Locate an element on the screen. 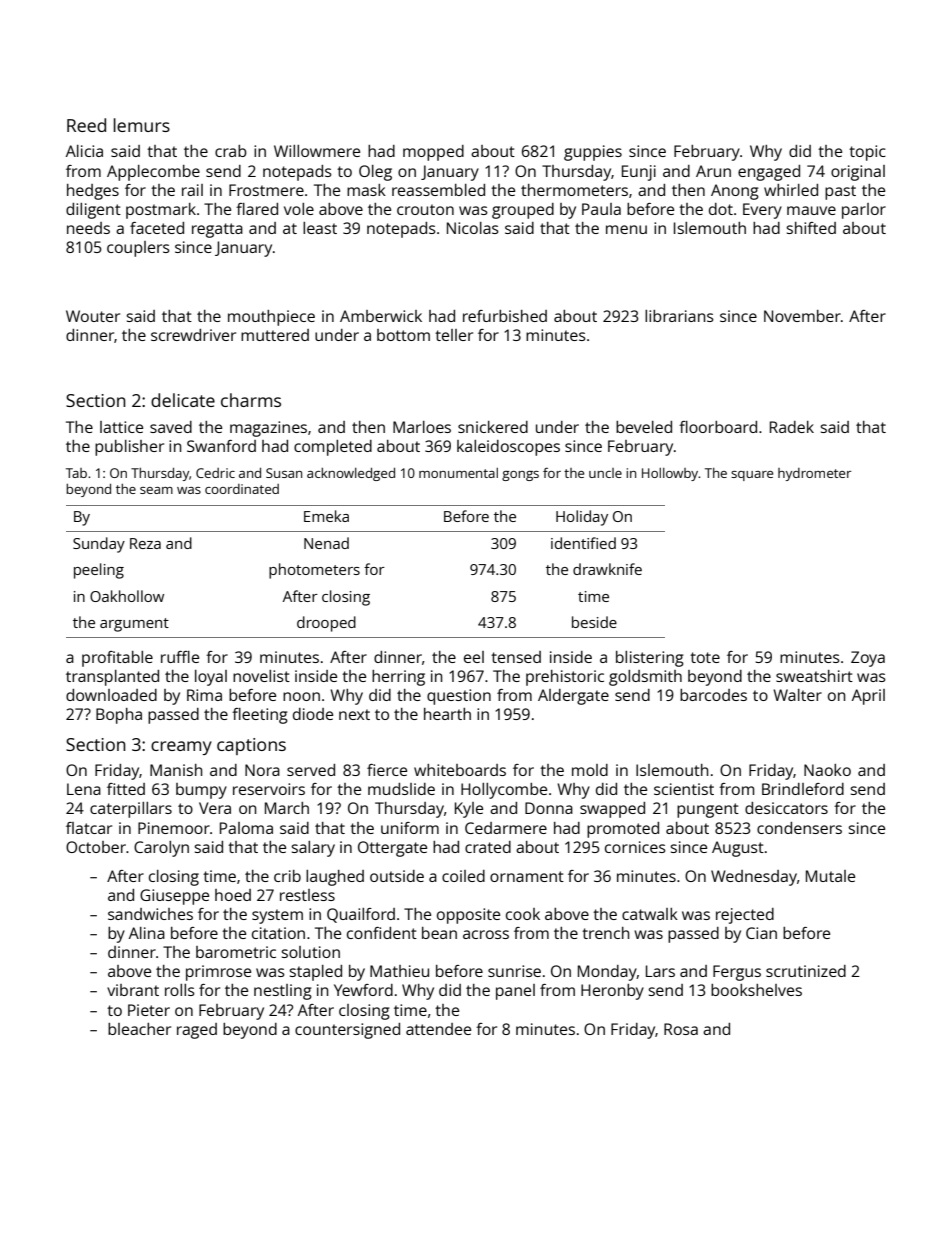 The height and width of the screenshot is (1233, 952). November is located at coordinates (802, 316).
